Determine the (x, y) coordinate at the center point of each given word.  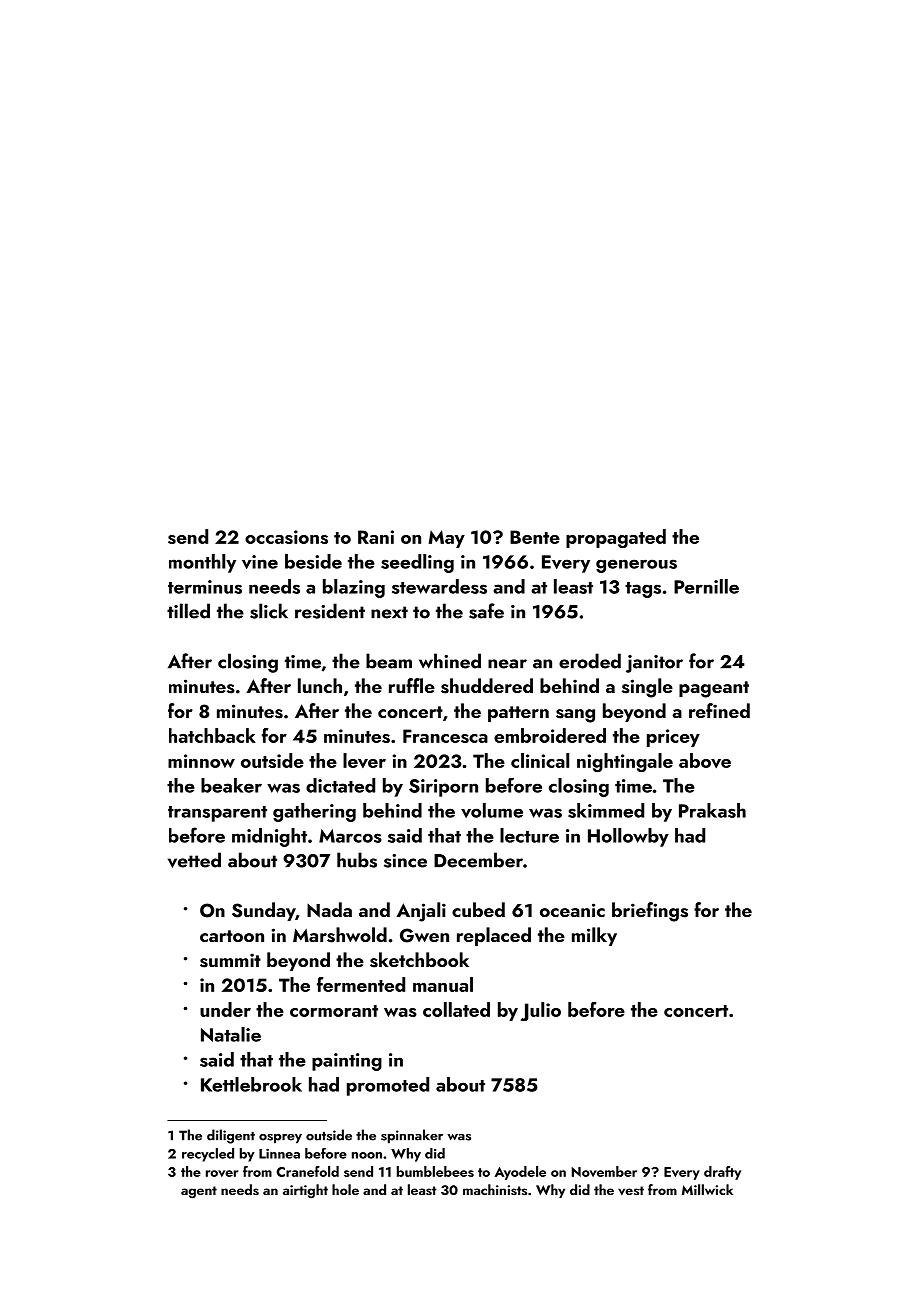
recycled (208, 1155)
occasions (286, 537)
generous (636, 566)
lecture (529, 835)
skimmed (606, 810)
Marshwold (340, 935)
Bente (535, 537)
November (604, 1171)
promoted (388, 1086)
